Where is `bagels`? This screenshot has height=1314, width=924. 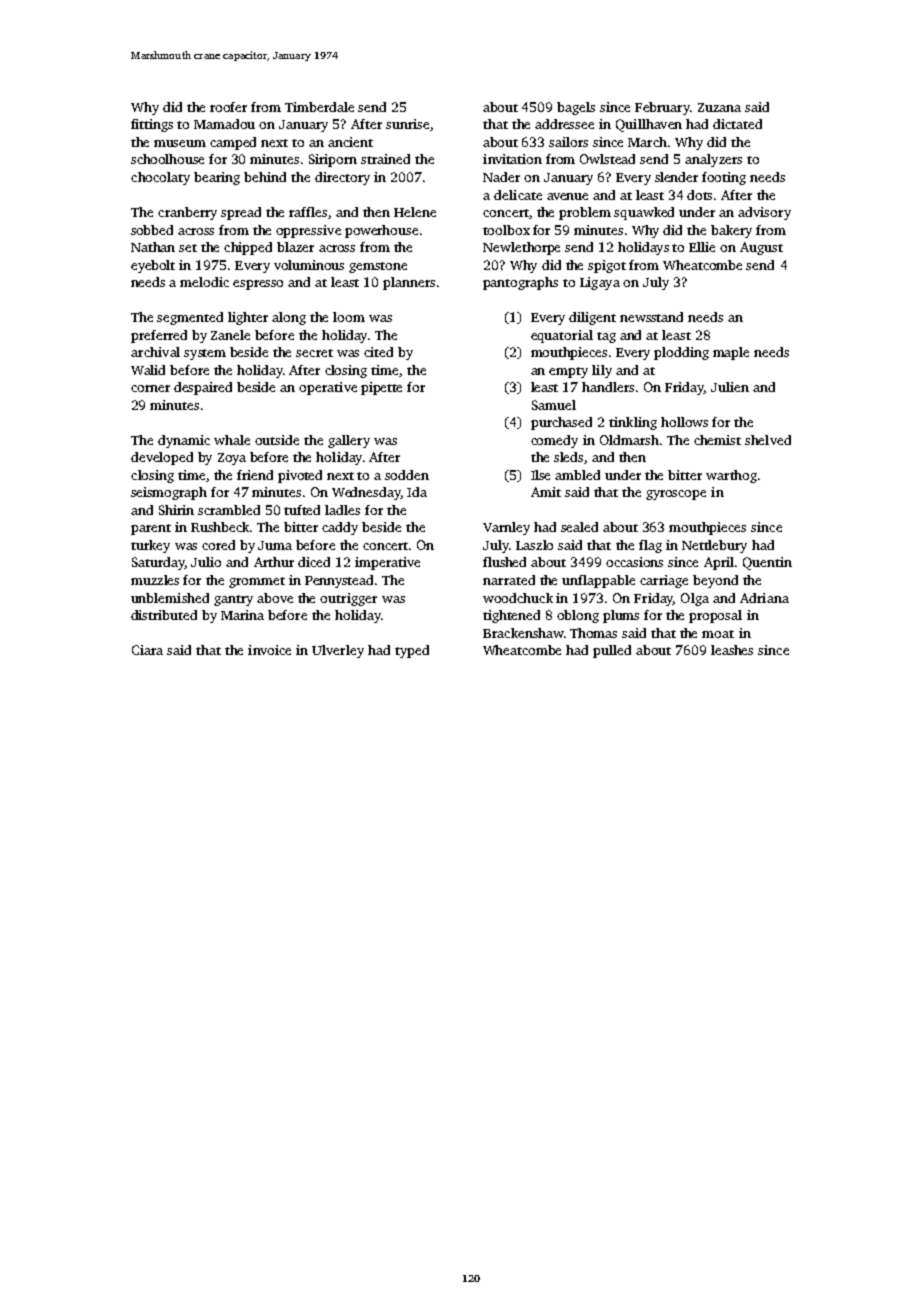 bagels is located at coordinates (576, 108).
